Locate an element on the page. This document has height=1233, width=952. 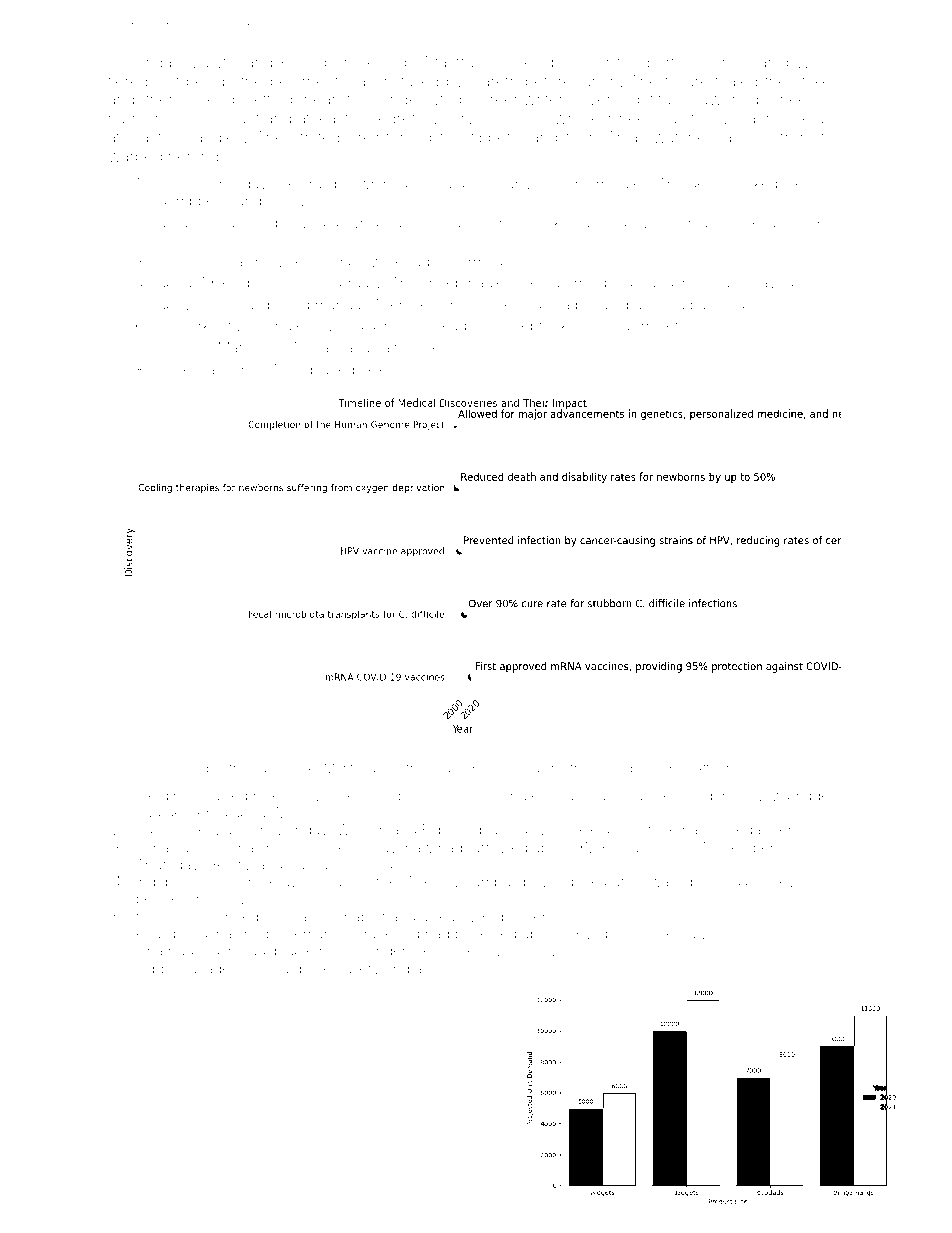
received is located at coordinates (375, 62).
